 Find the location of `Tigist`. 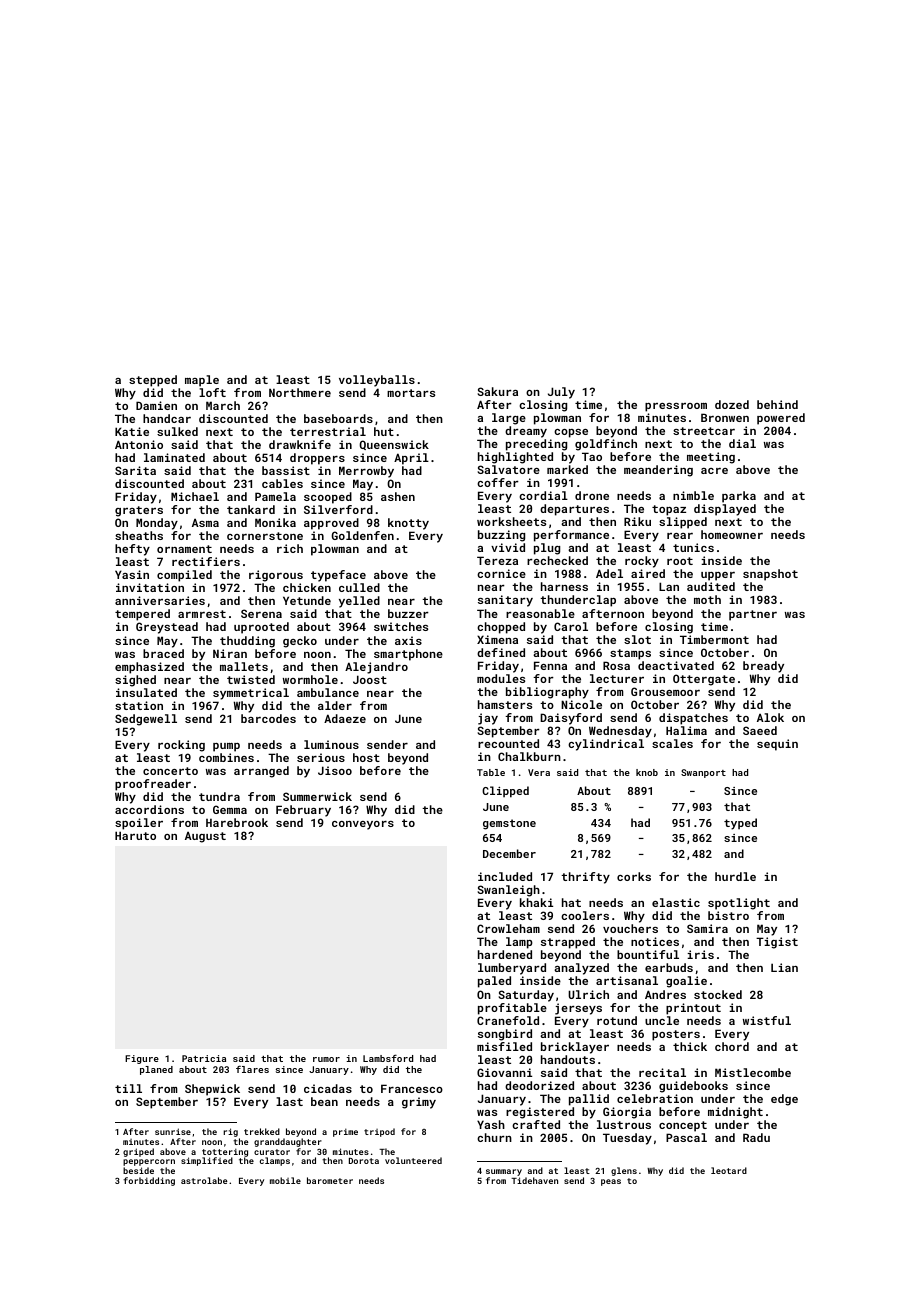

Tigist is located at coordinates (777, 943).
